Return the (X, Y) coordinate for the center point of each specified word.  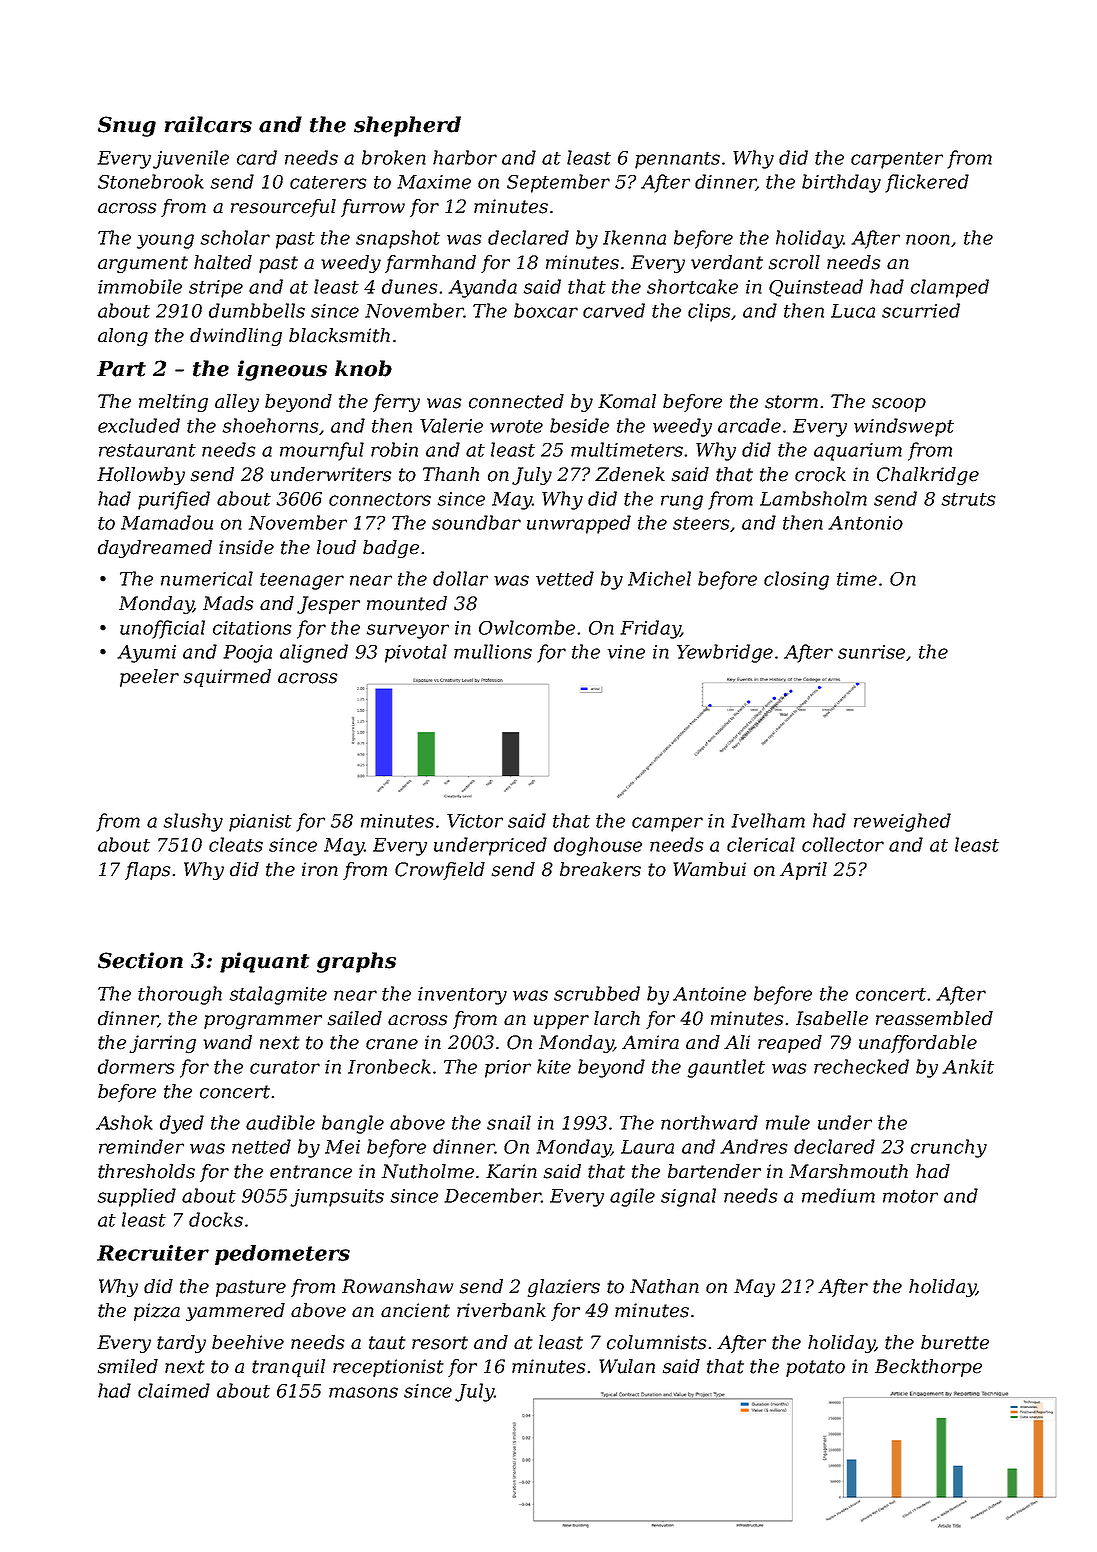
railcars (208, 124)
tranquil (288, 1368)
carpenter (897, 160)
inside (246, 547)
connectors (380, 499)
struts (968, 499)
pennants (677, 160)
